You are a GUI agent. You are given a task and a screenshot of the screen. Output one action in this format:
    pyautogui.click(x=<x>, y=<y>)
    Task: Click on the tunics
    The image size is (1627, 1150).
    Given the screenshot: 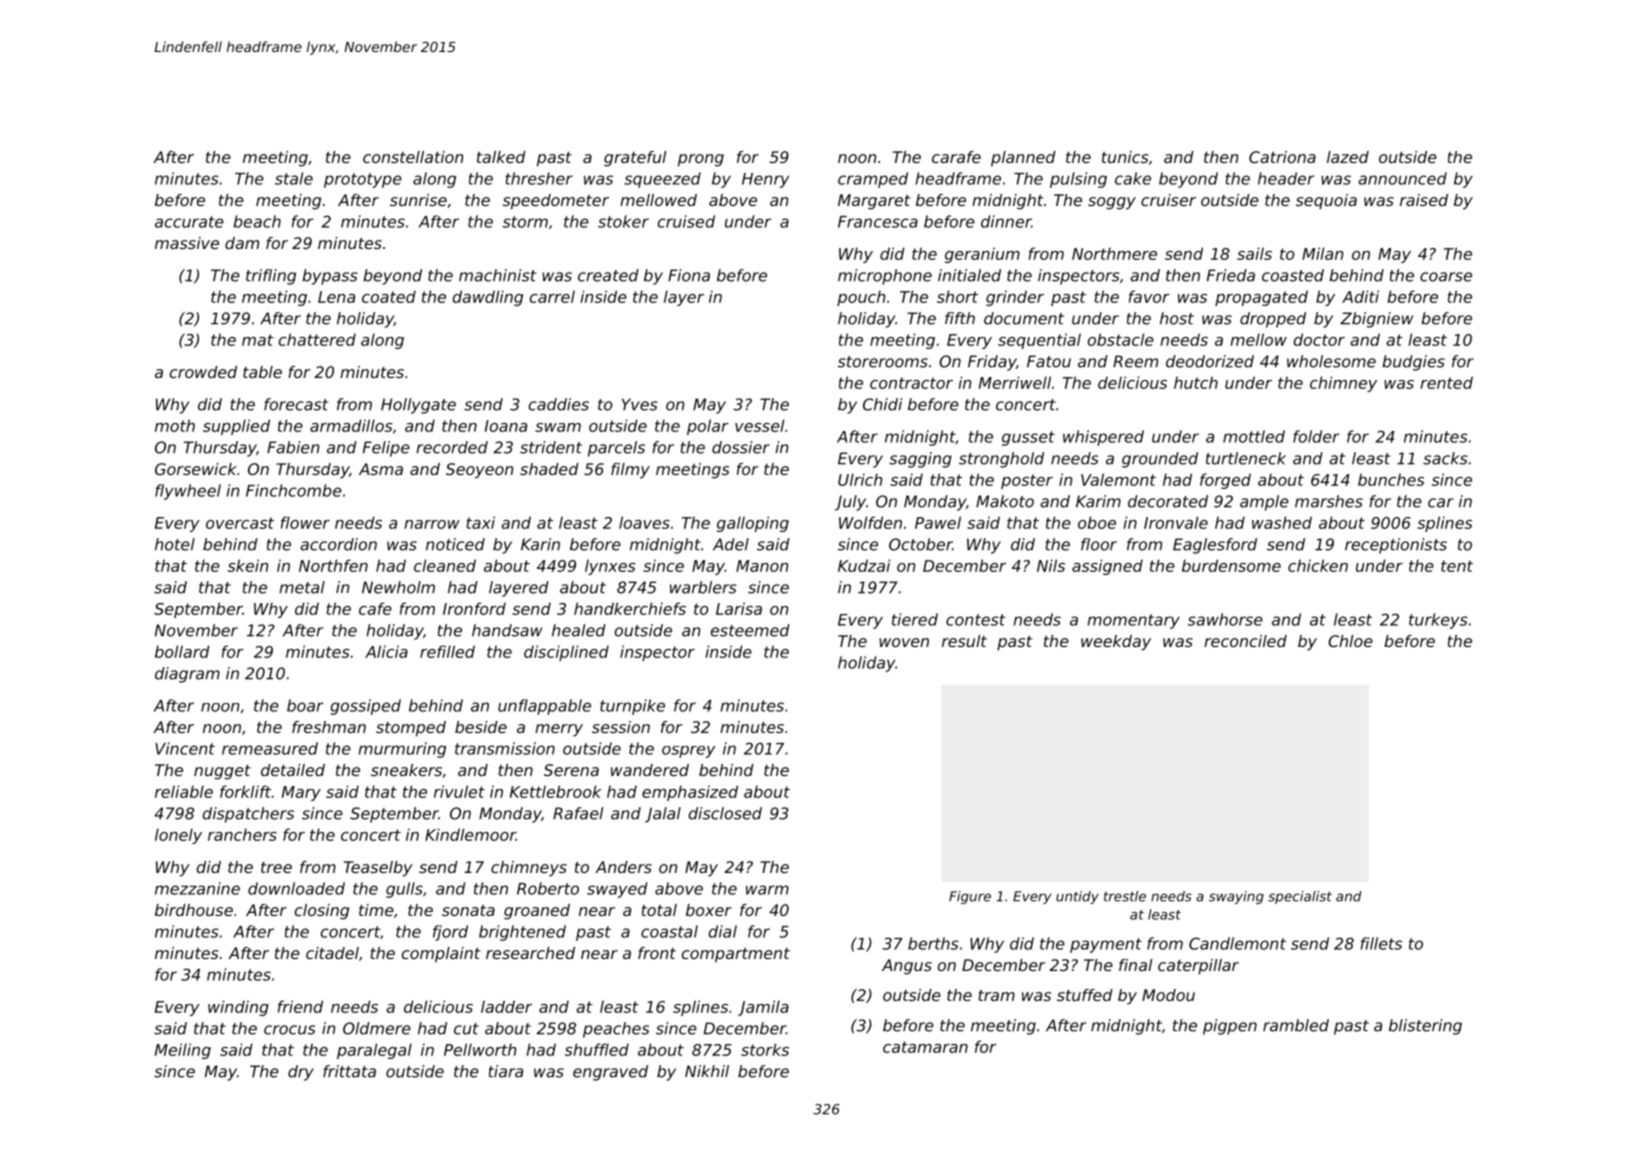 What is the action you would take?
    pyautogui.click(x=1125, y=157)
